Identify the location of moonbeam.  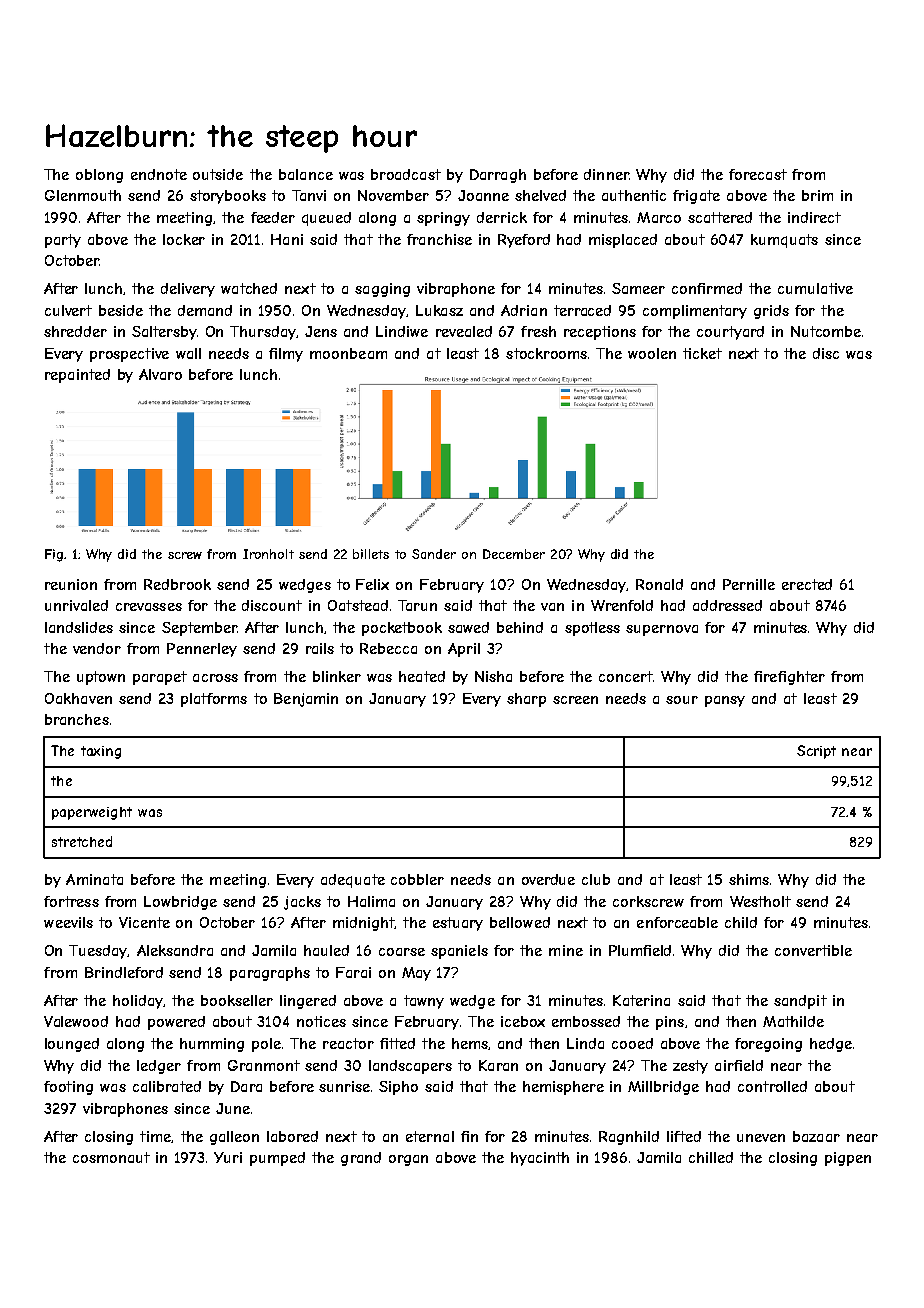
(348, 353).
